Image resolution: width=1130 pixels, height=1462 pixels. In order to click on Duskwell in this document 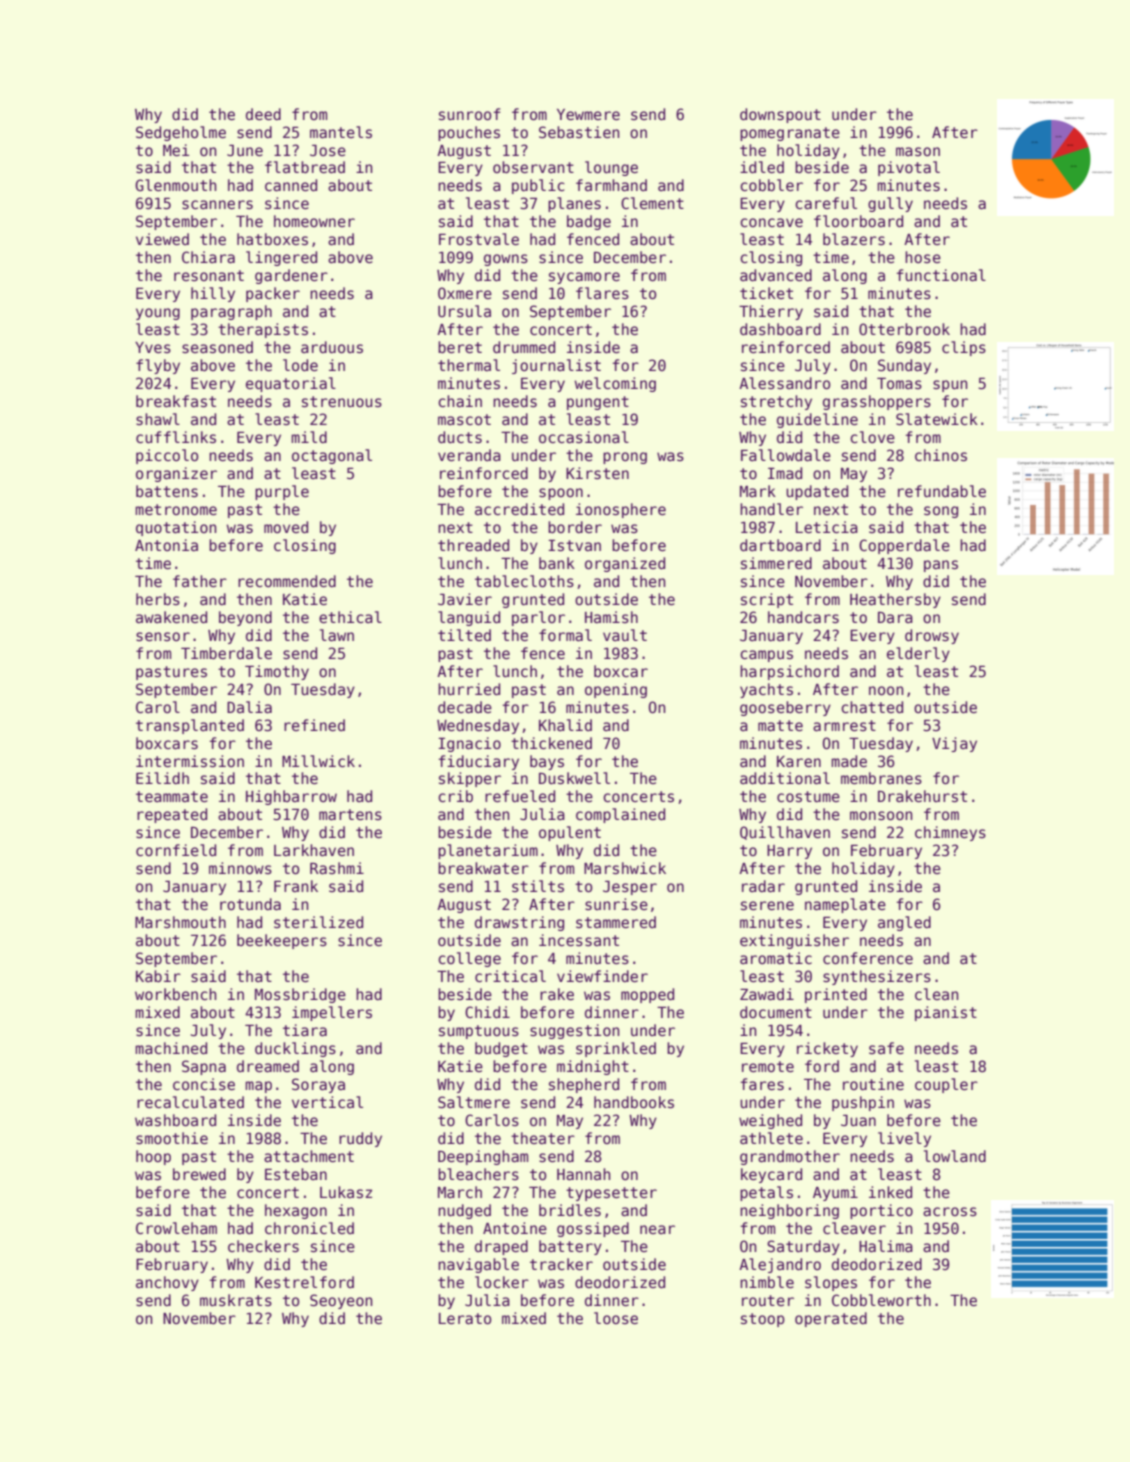, I will do `click(574, 778)`.
